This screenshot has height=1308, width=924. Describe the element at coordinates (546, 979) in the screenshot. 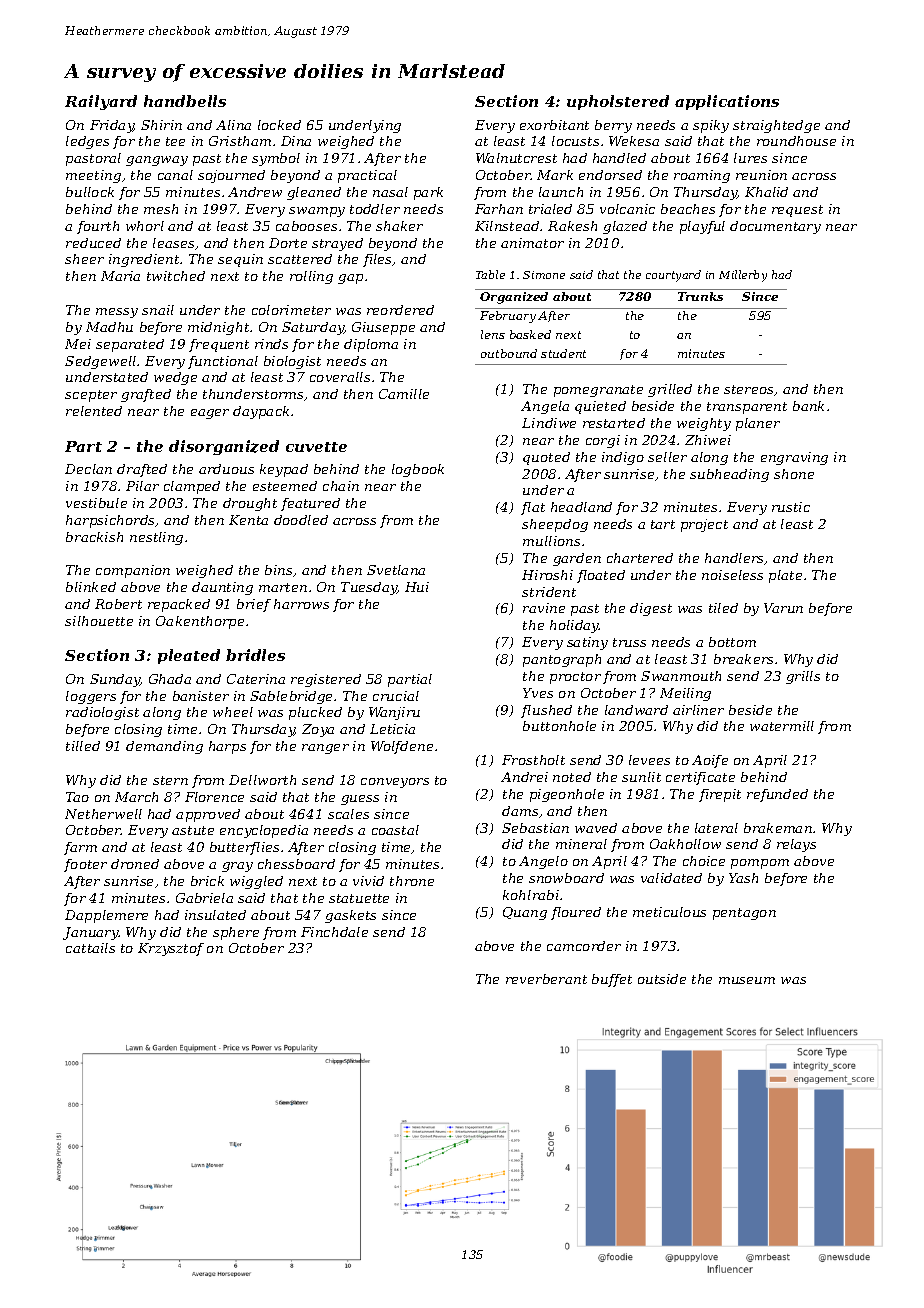

I see `reverberant` at that location.
